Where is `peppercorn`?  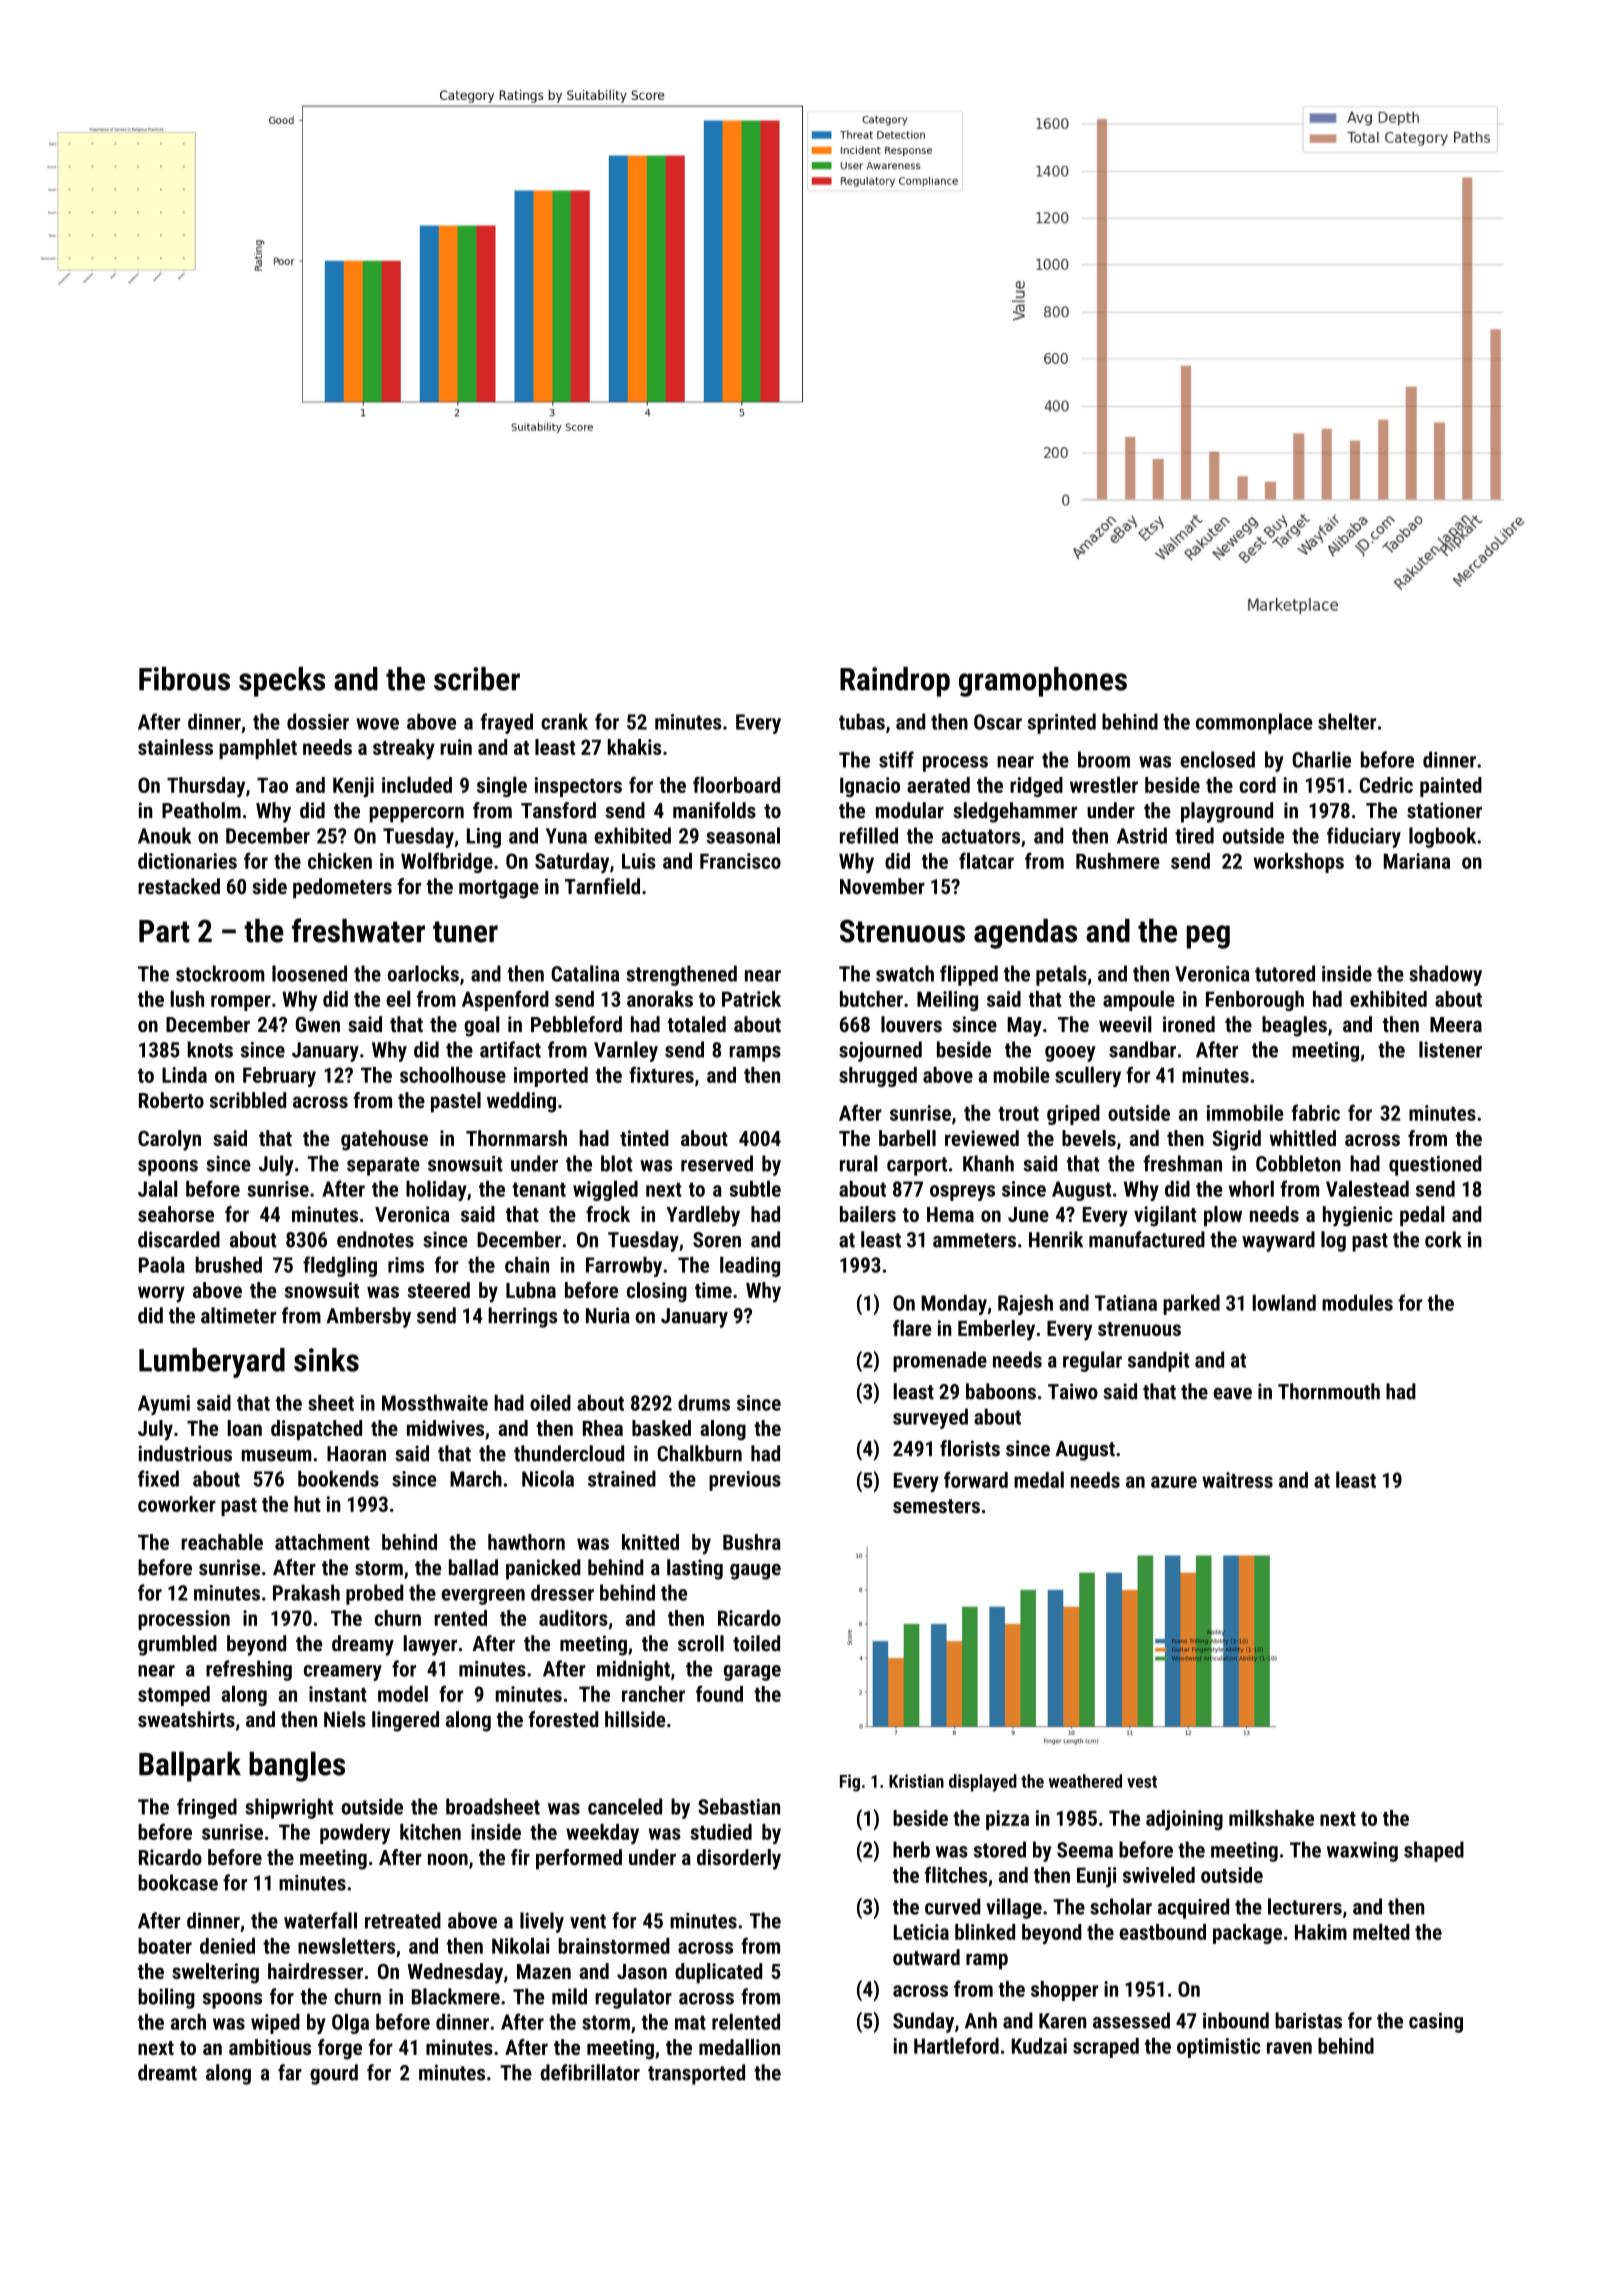 peppercorn is located at coordinates (417, 814).
